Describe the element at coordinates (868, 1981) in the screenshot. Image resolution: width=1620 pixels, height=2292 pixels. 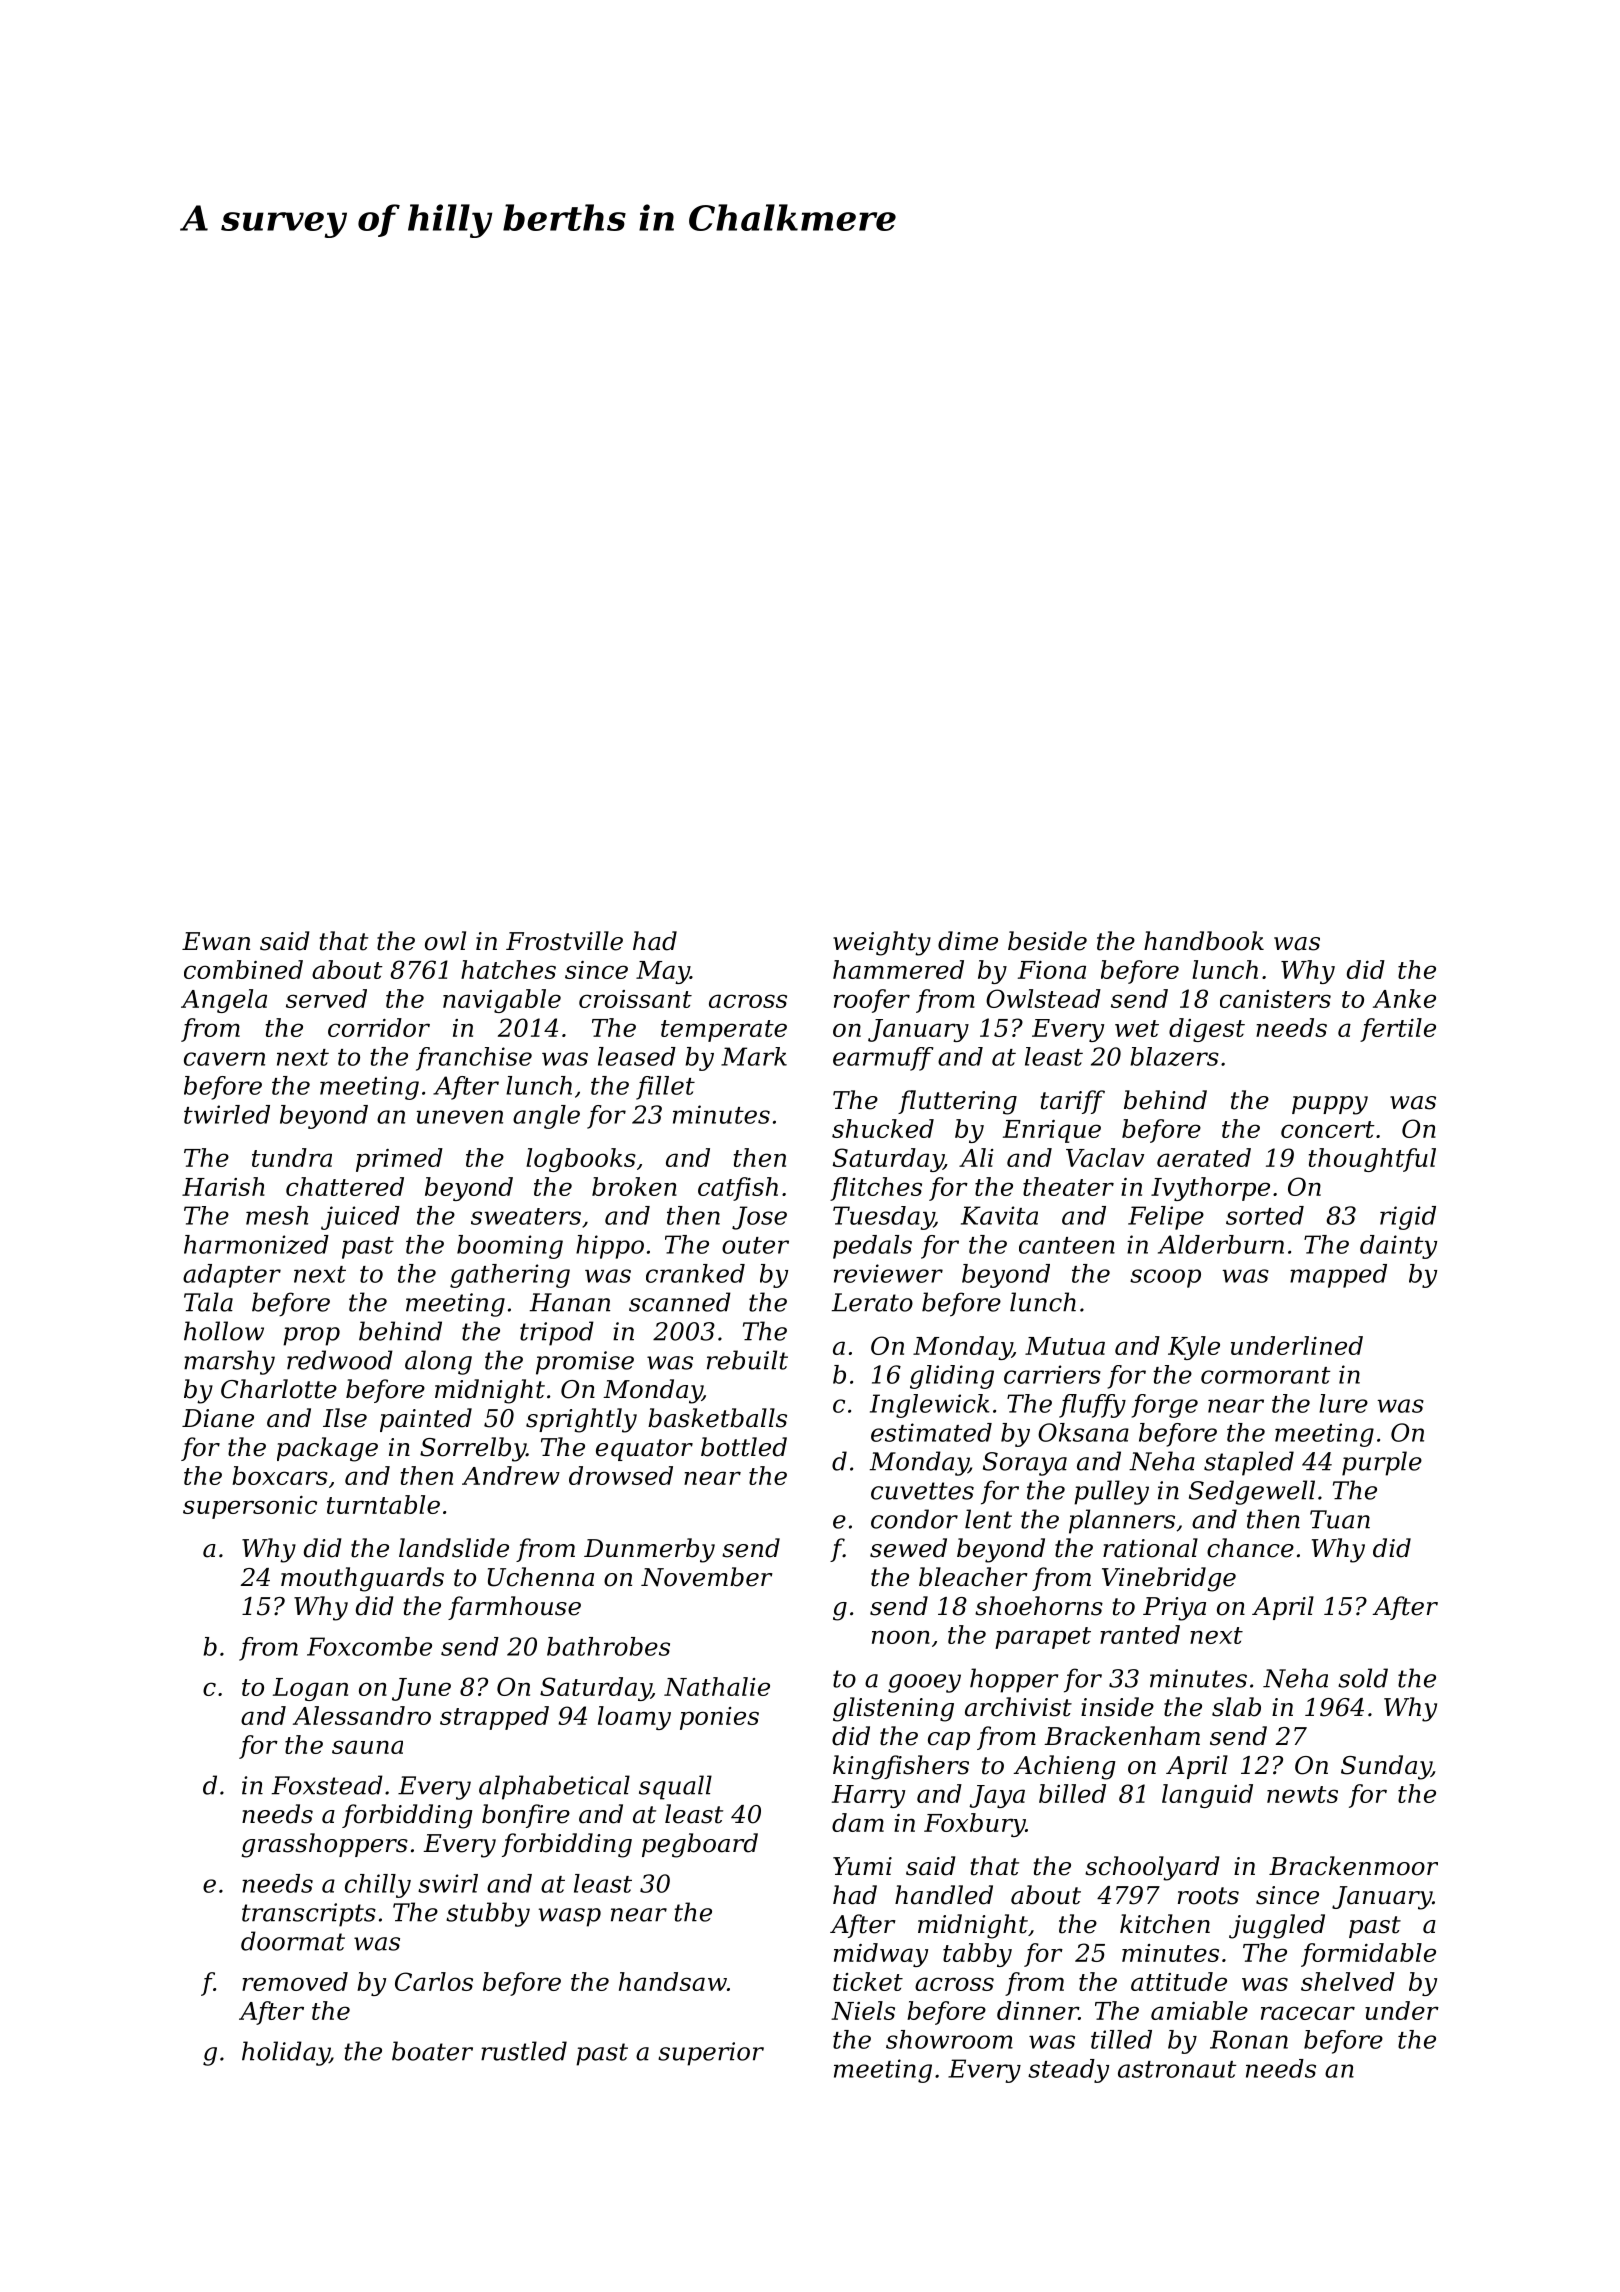
I see `ticket` at that location.
